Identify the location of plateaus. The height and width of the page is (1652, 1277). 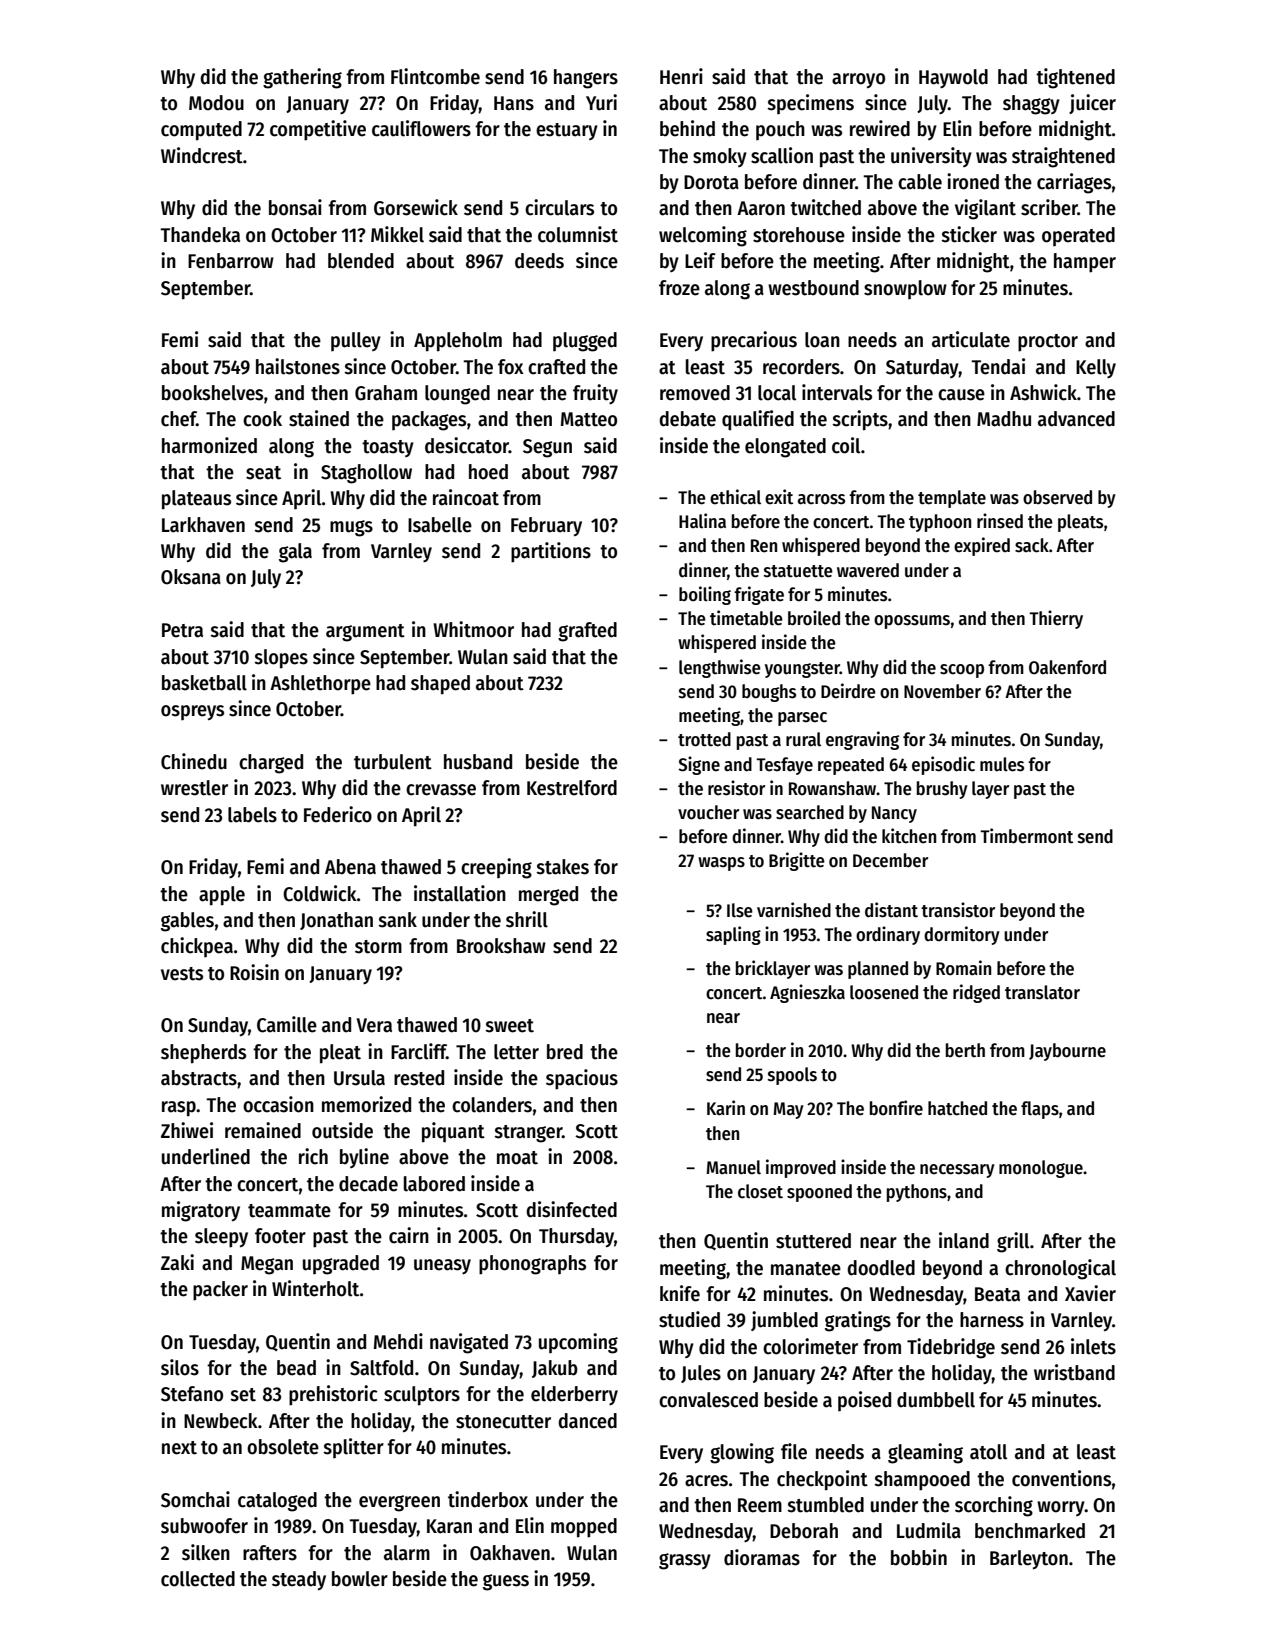
(196, 500).
